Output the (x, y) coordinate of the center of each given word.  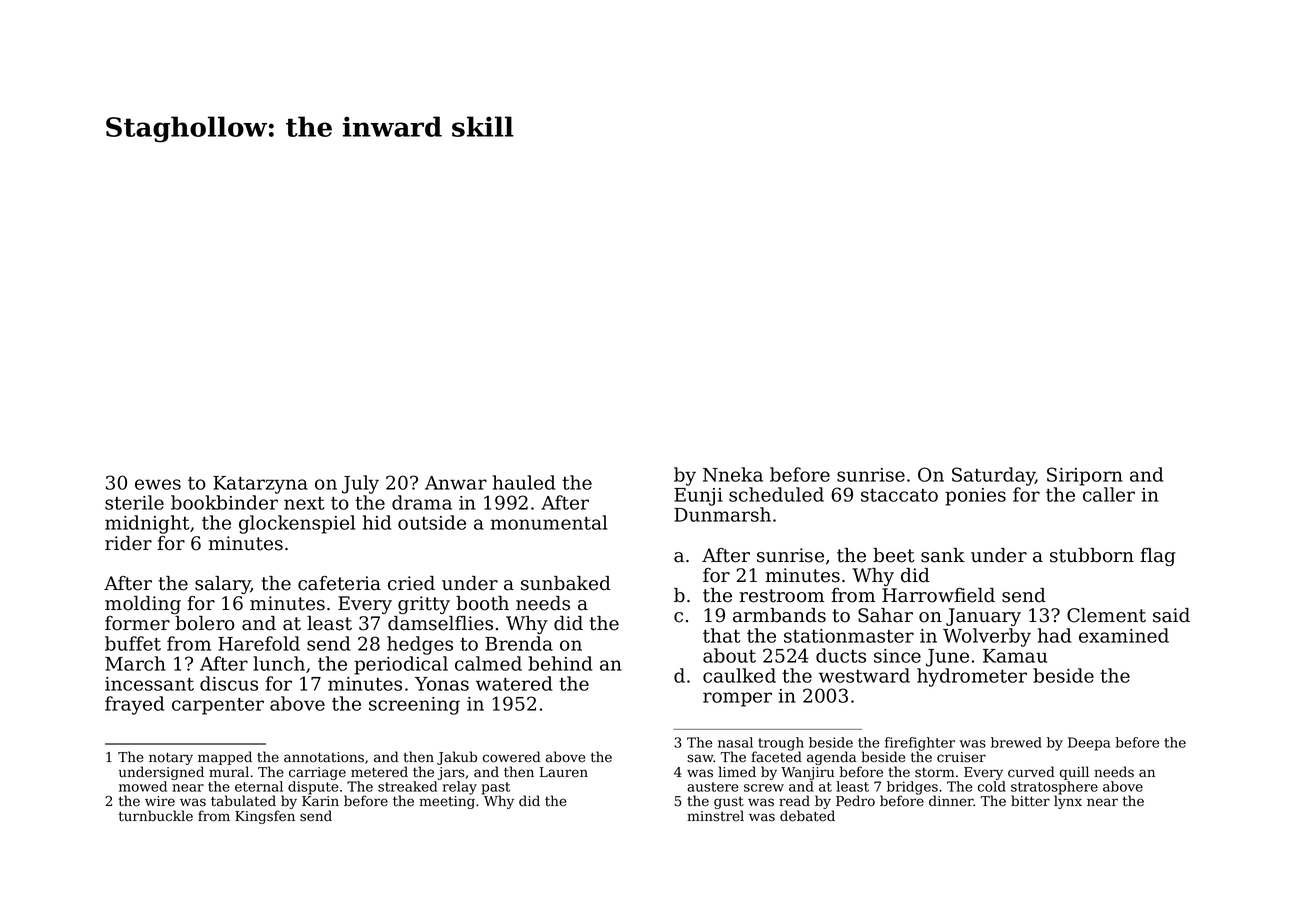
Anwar (456, 483)
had (1054, 635)
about (729, 655)
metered (379, 772)
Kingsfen (265, 817)
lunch (279, 663)
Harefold (259, 643)
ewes (158, 484)
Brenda (519, 643)
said (1171, 615)
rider (128, 543)
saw (700, 758)
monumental (548, 522)
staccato (899, 495)
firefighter (920, 744)
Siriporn (1085, 476)
